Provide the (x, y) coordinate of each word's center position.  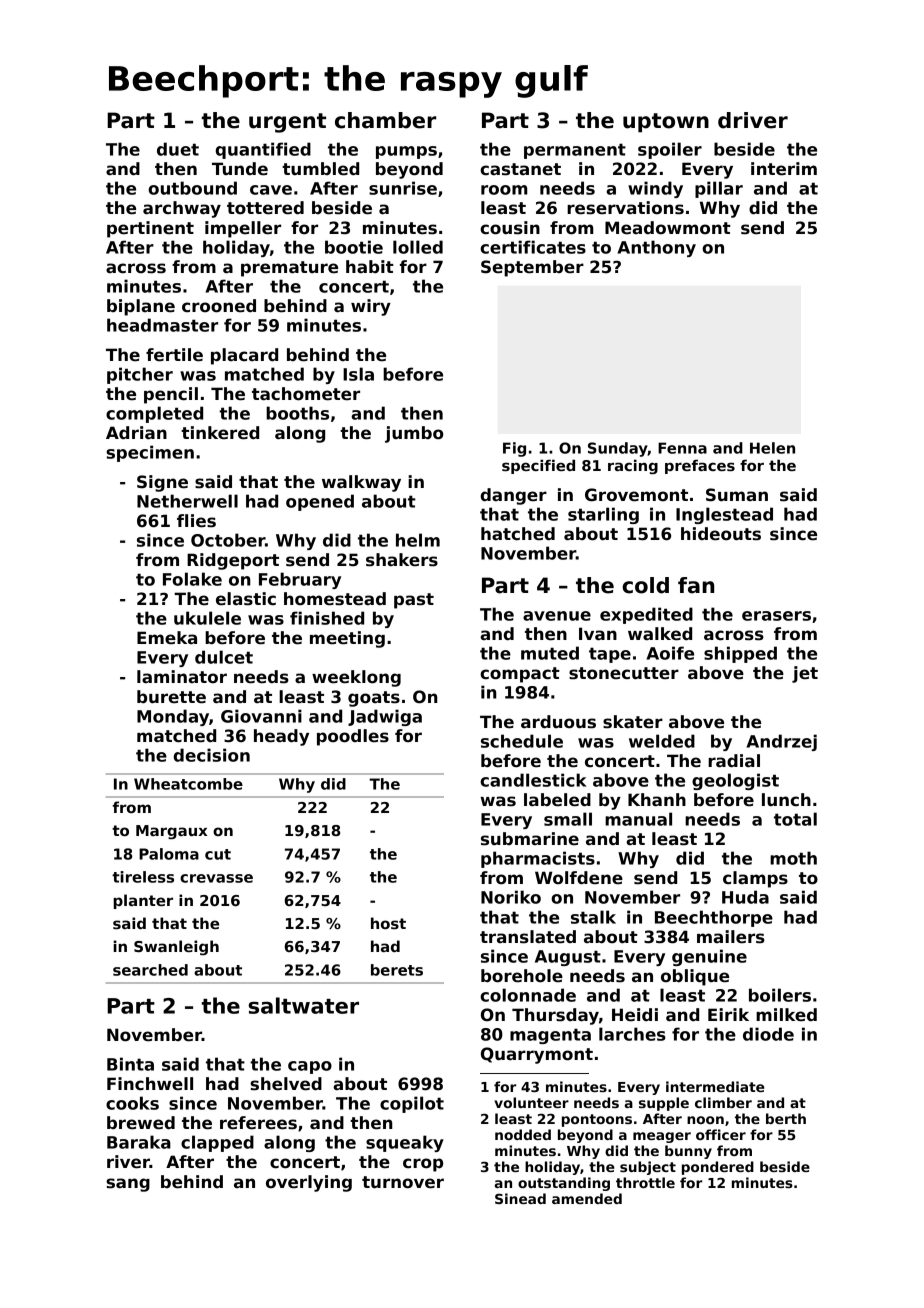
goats (374, 699)
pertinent (150, 229)
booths (297, 413)
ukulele (207, 618)
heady (281, 737)
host (388, 923)
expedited (646, 615)
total (795, 819)
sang (128, 1185)
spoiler (670, 150)
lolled (418, 247)
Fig (514, 449)
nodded (523, 1134)
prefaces (700, 466)
